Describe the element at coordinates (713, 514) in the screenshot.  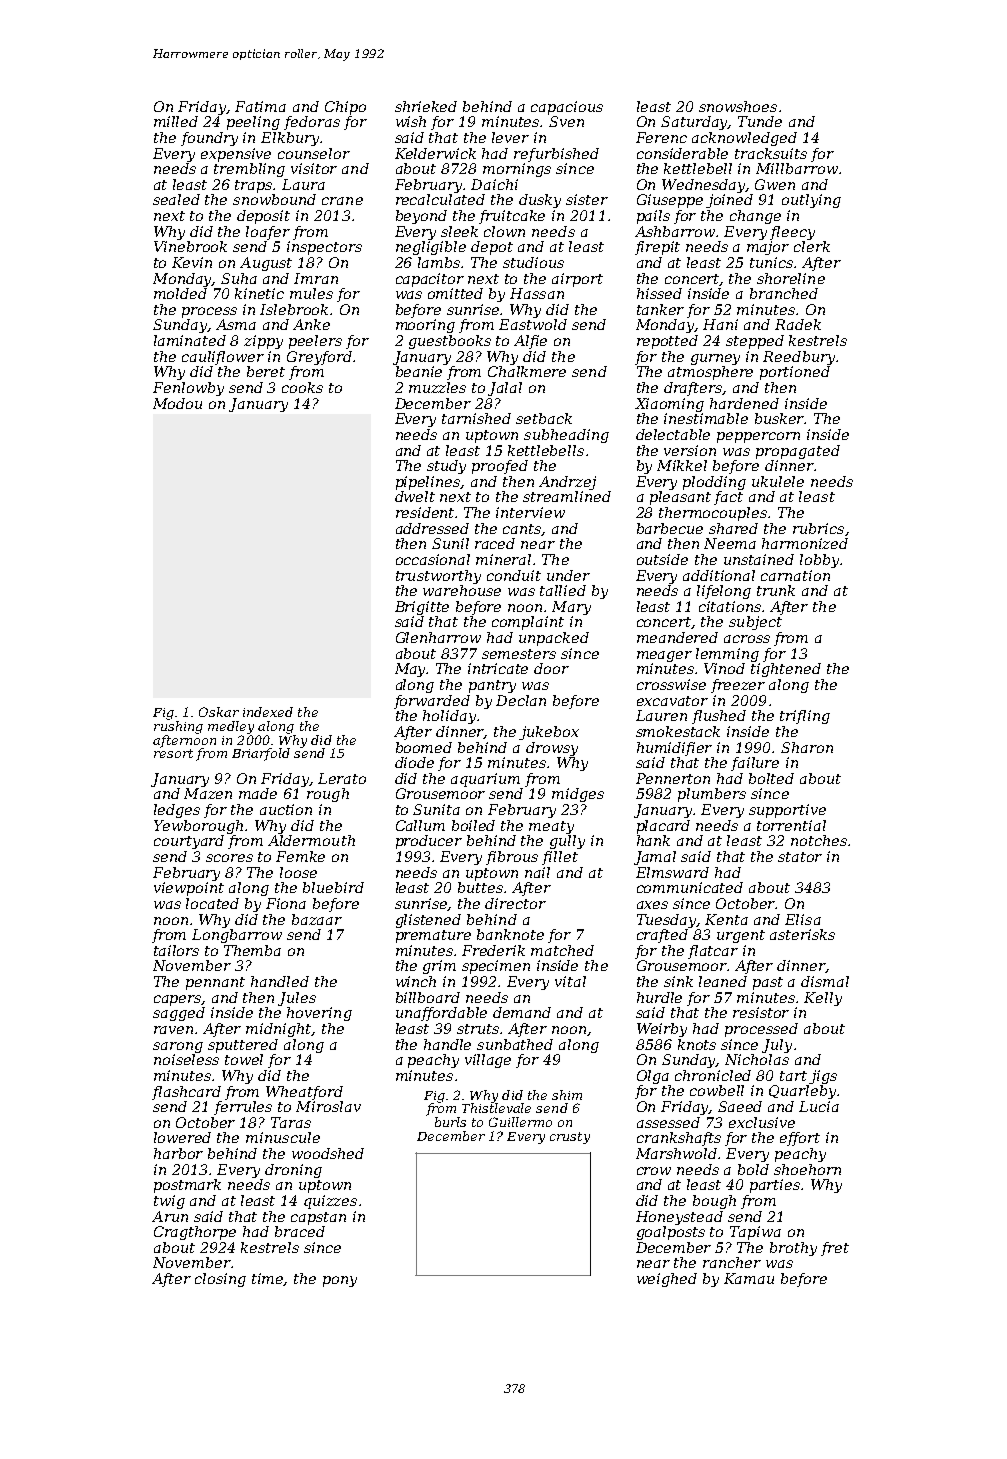
I see `thermocouples` at that location.
